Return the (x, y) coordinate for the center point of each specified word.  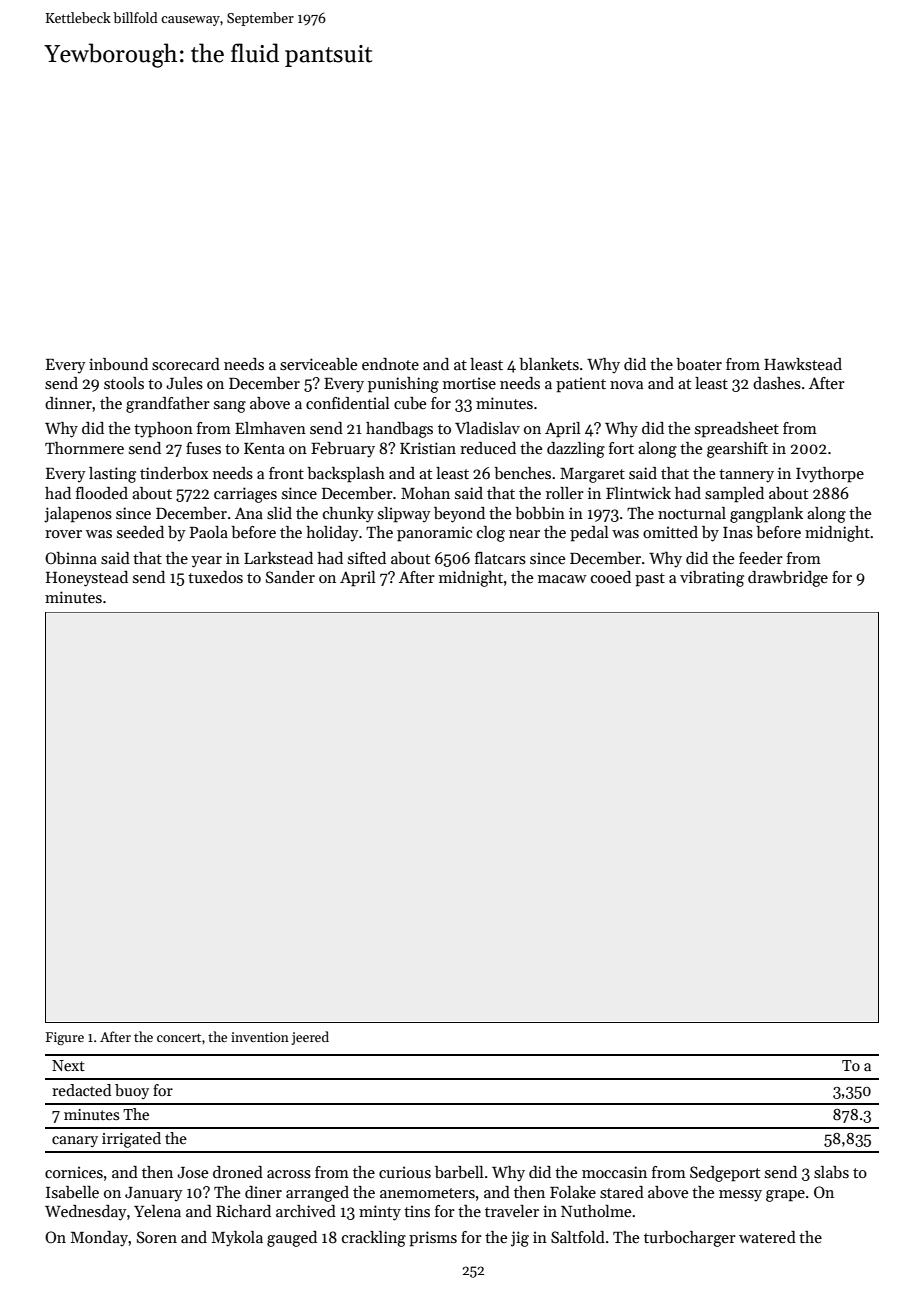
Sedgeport (725, 1174)
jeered (310, 1038)
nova (626, 385)
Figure (65, 1038)
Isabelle (72, 1192)
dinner (68, 403)
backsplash (346, 475)
